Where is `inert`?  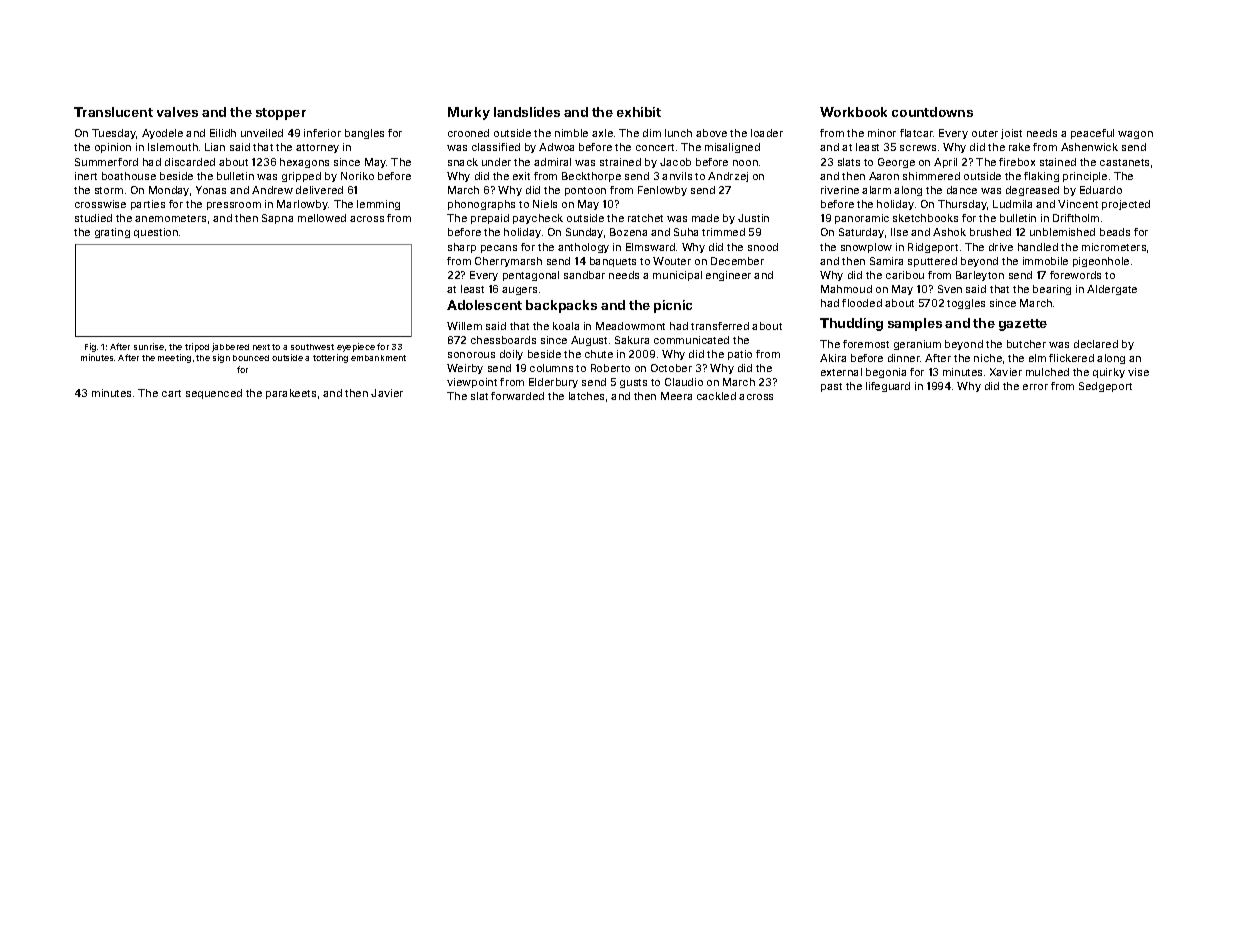
inert is located at coordinates (86, 176).
